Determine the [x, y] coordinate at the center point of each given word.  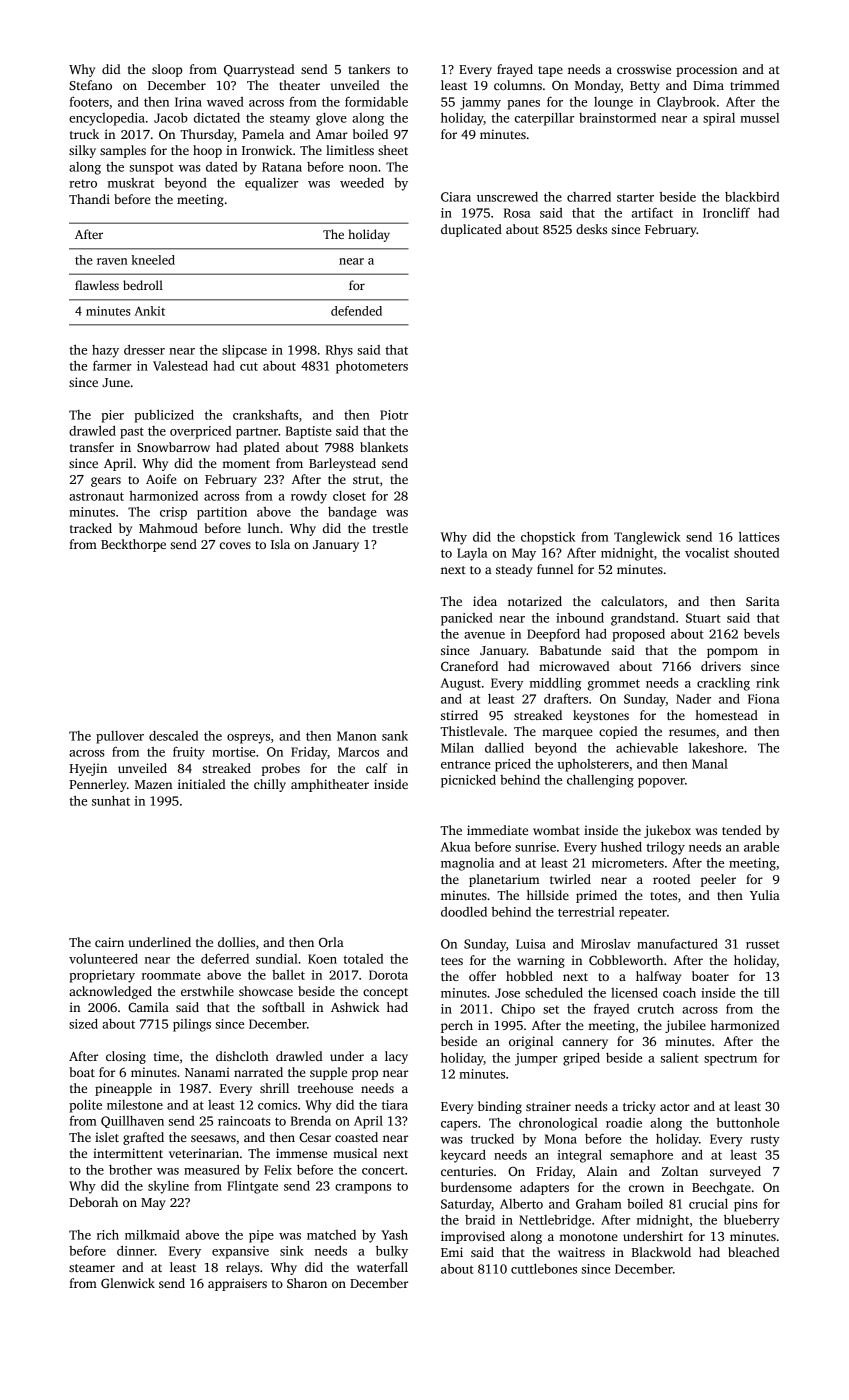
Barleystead [342, 464]
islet [107, 1137]
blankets [384, 447]
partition [222, 513]
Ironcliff [726, 212]
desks [591, 229]
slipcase [244, 351]
